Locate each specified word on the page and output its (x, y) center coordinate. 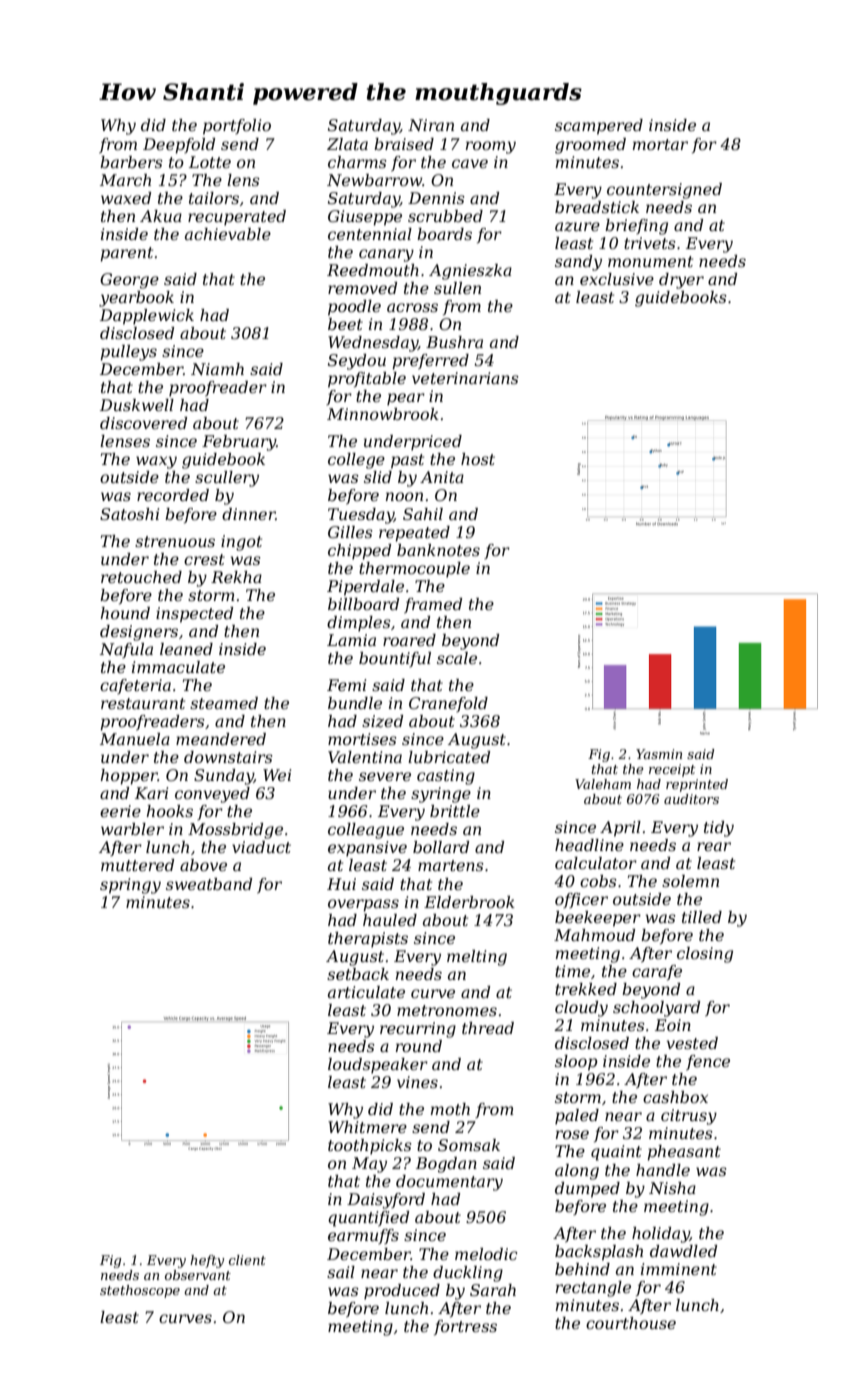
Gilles (350, 532)
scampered (599, 127)
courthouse (631, 1323)
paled (577, 1117)
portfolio (237, 127)
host (478, 459)
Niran (431, 125)
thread (488, 1028)
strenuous (175, 541)
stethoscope (140, 1291)
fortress (465, 1328)
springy (130, 886)
